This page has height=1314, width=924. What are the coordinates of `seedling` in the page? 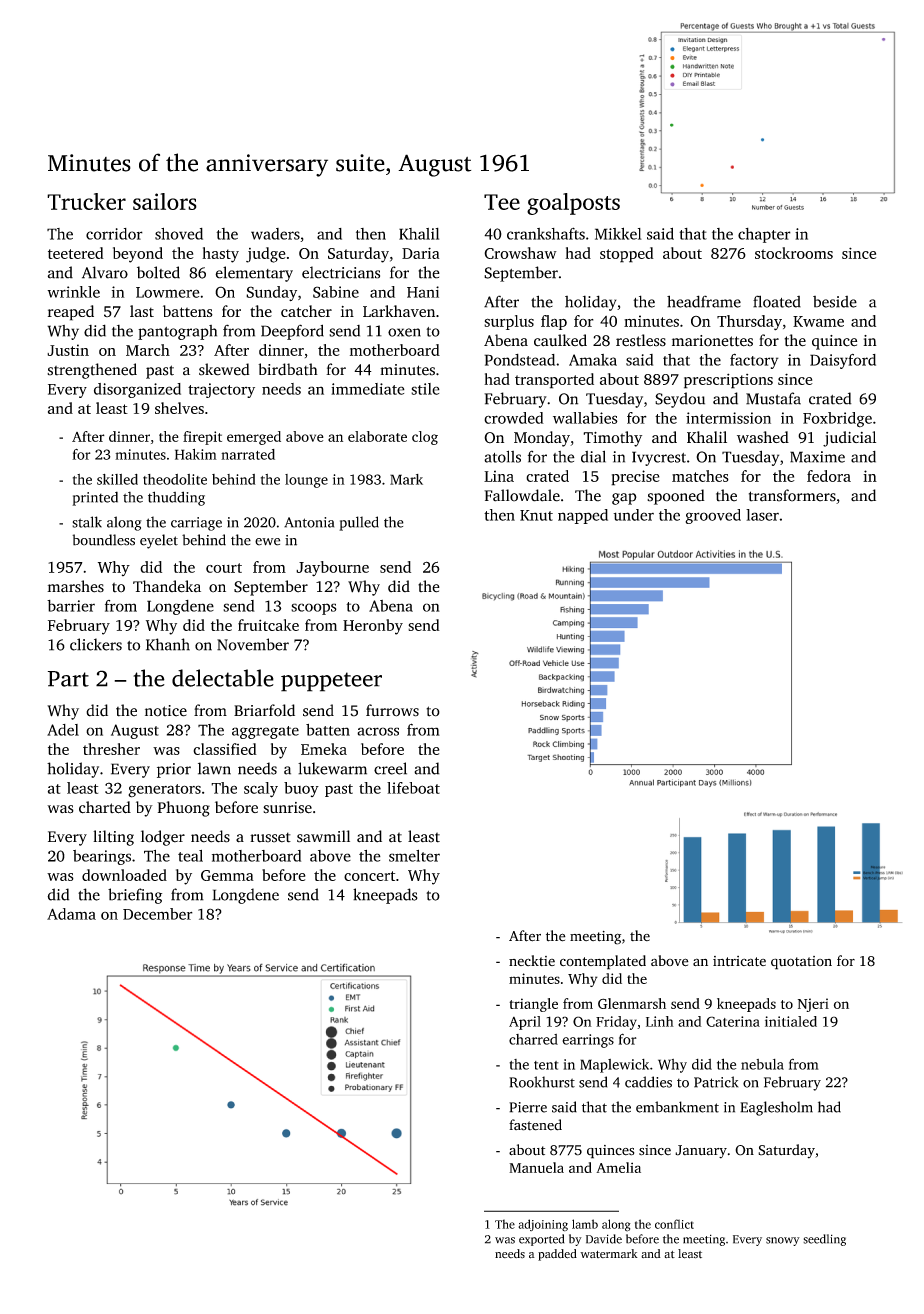 It's located at (824, 1240).
